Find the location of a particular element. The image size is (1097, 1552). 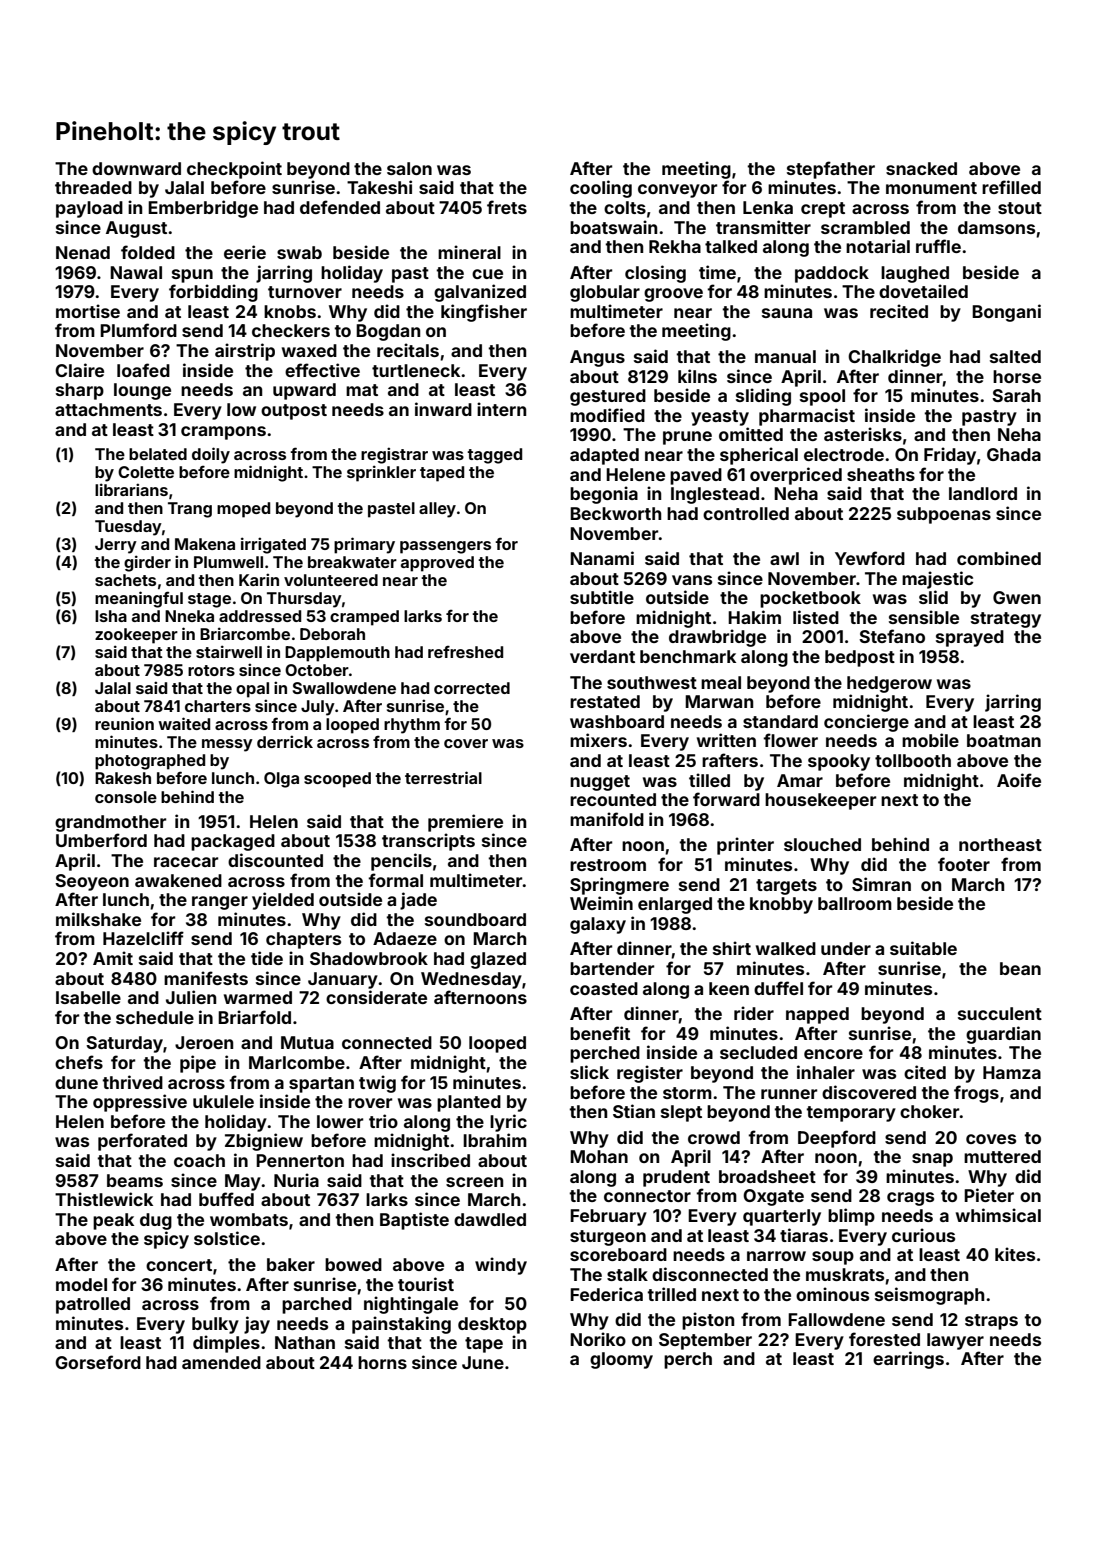

Jerry is located at coordinates (116, 546).
